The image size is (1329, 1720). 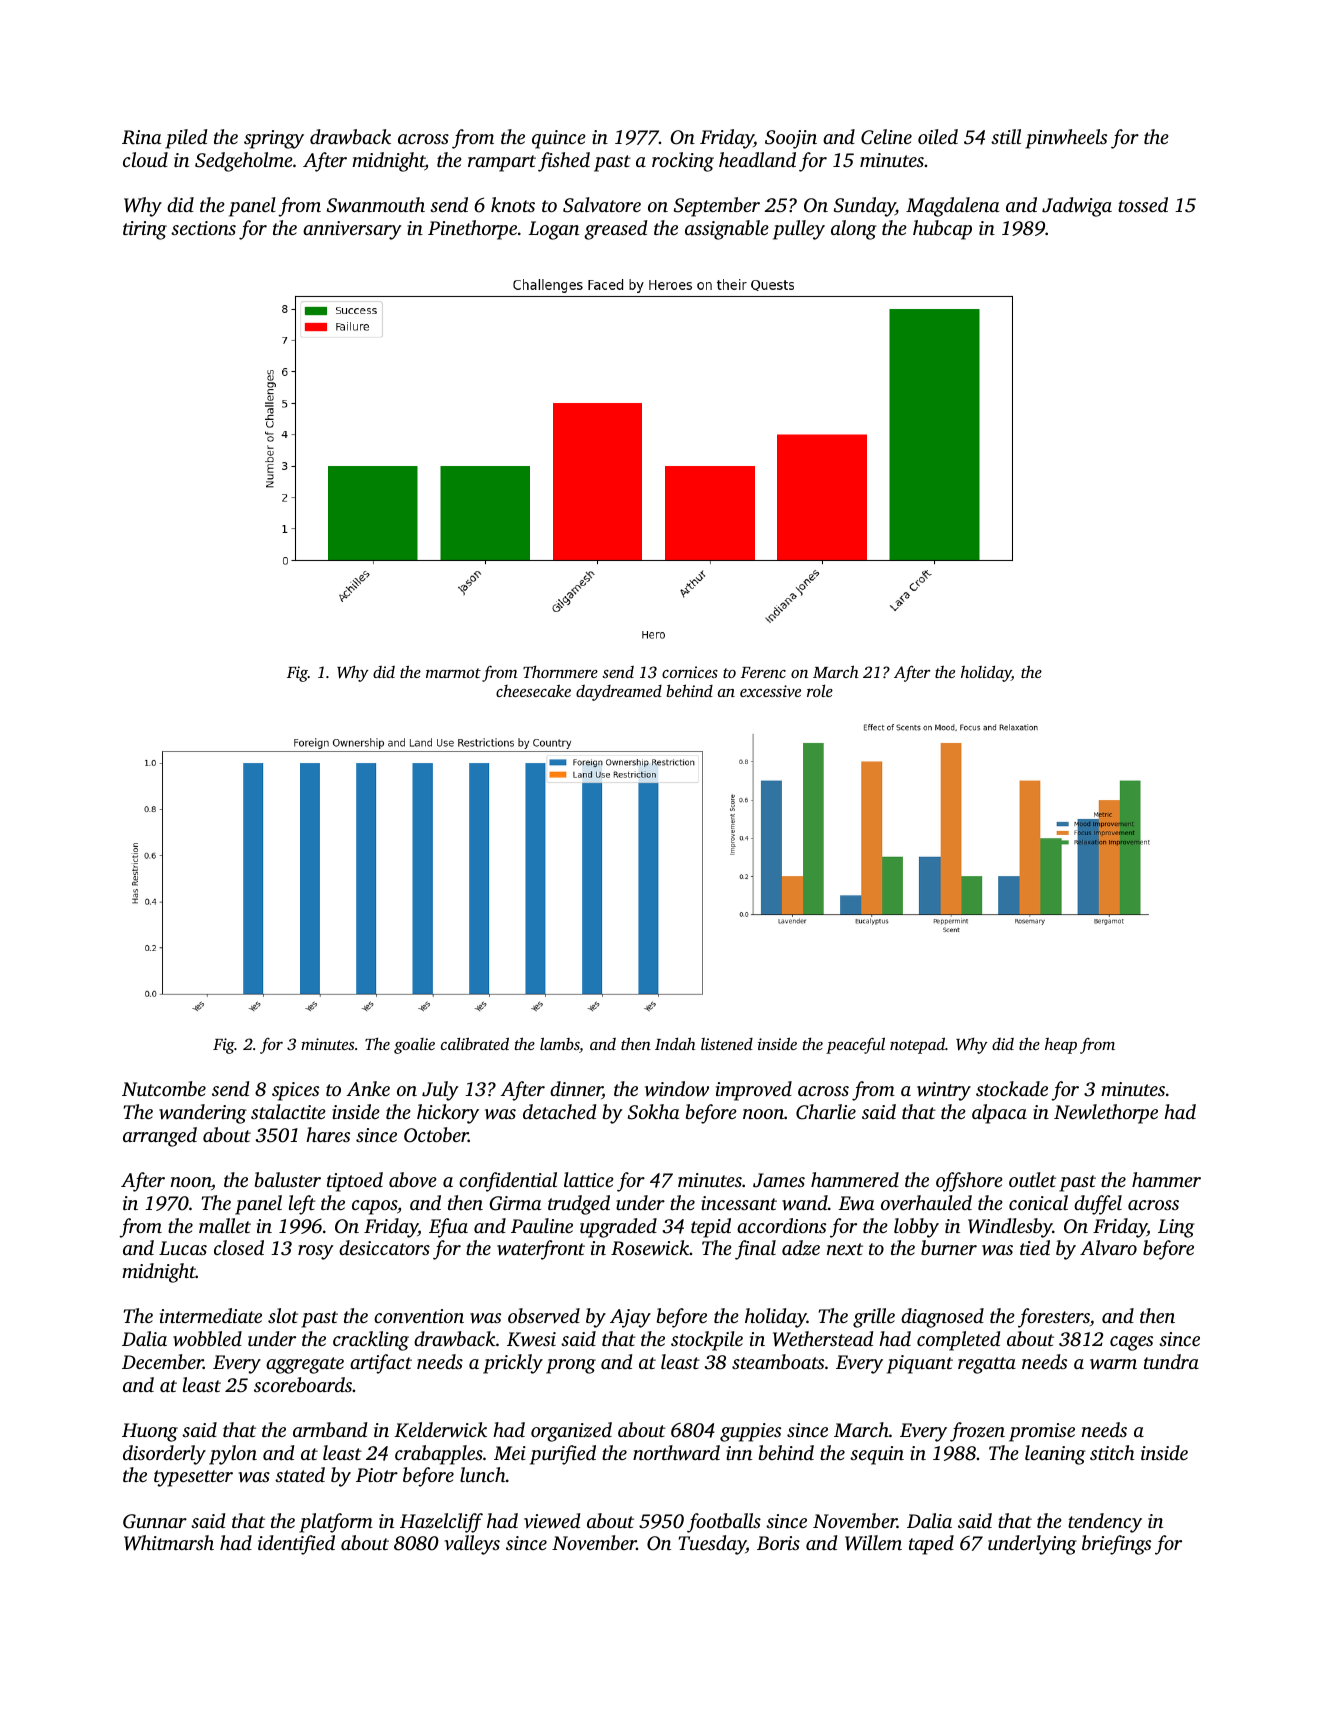 What do you see at coordinates (453, 673) in the screenshot?
I see `marmot` at bounding box center [453, 673].
